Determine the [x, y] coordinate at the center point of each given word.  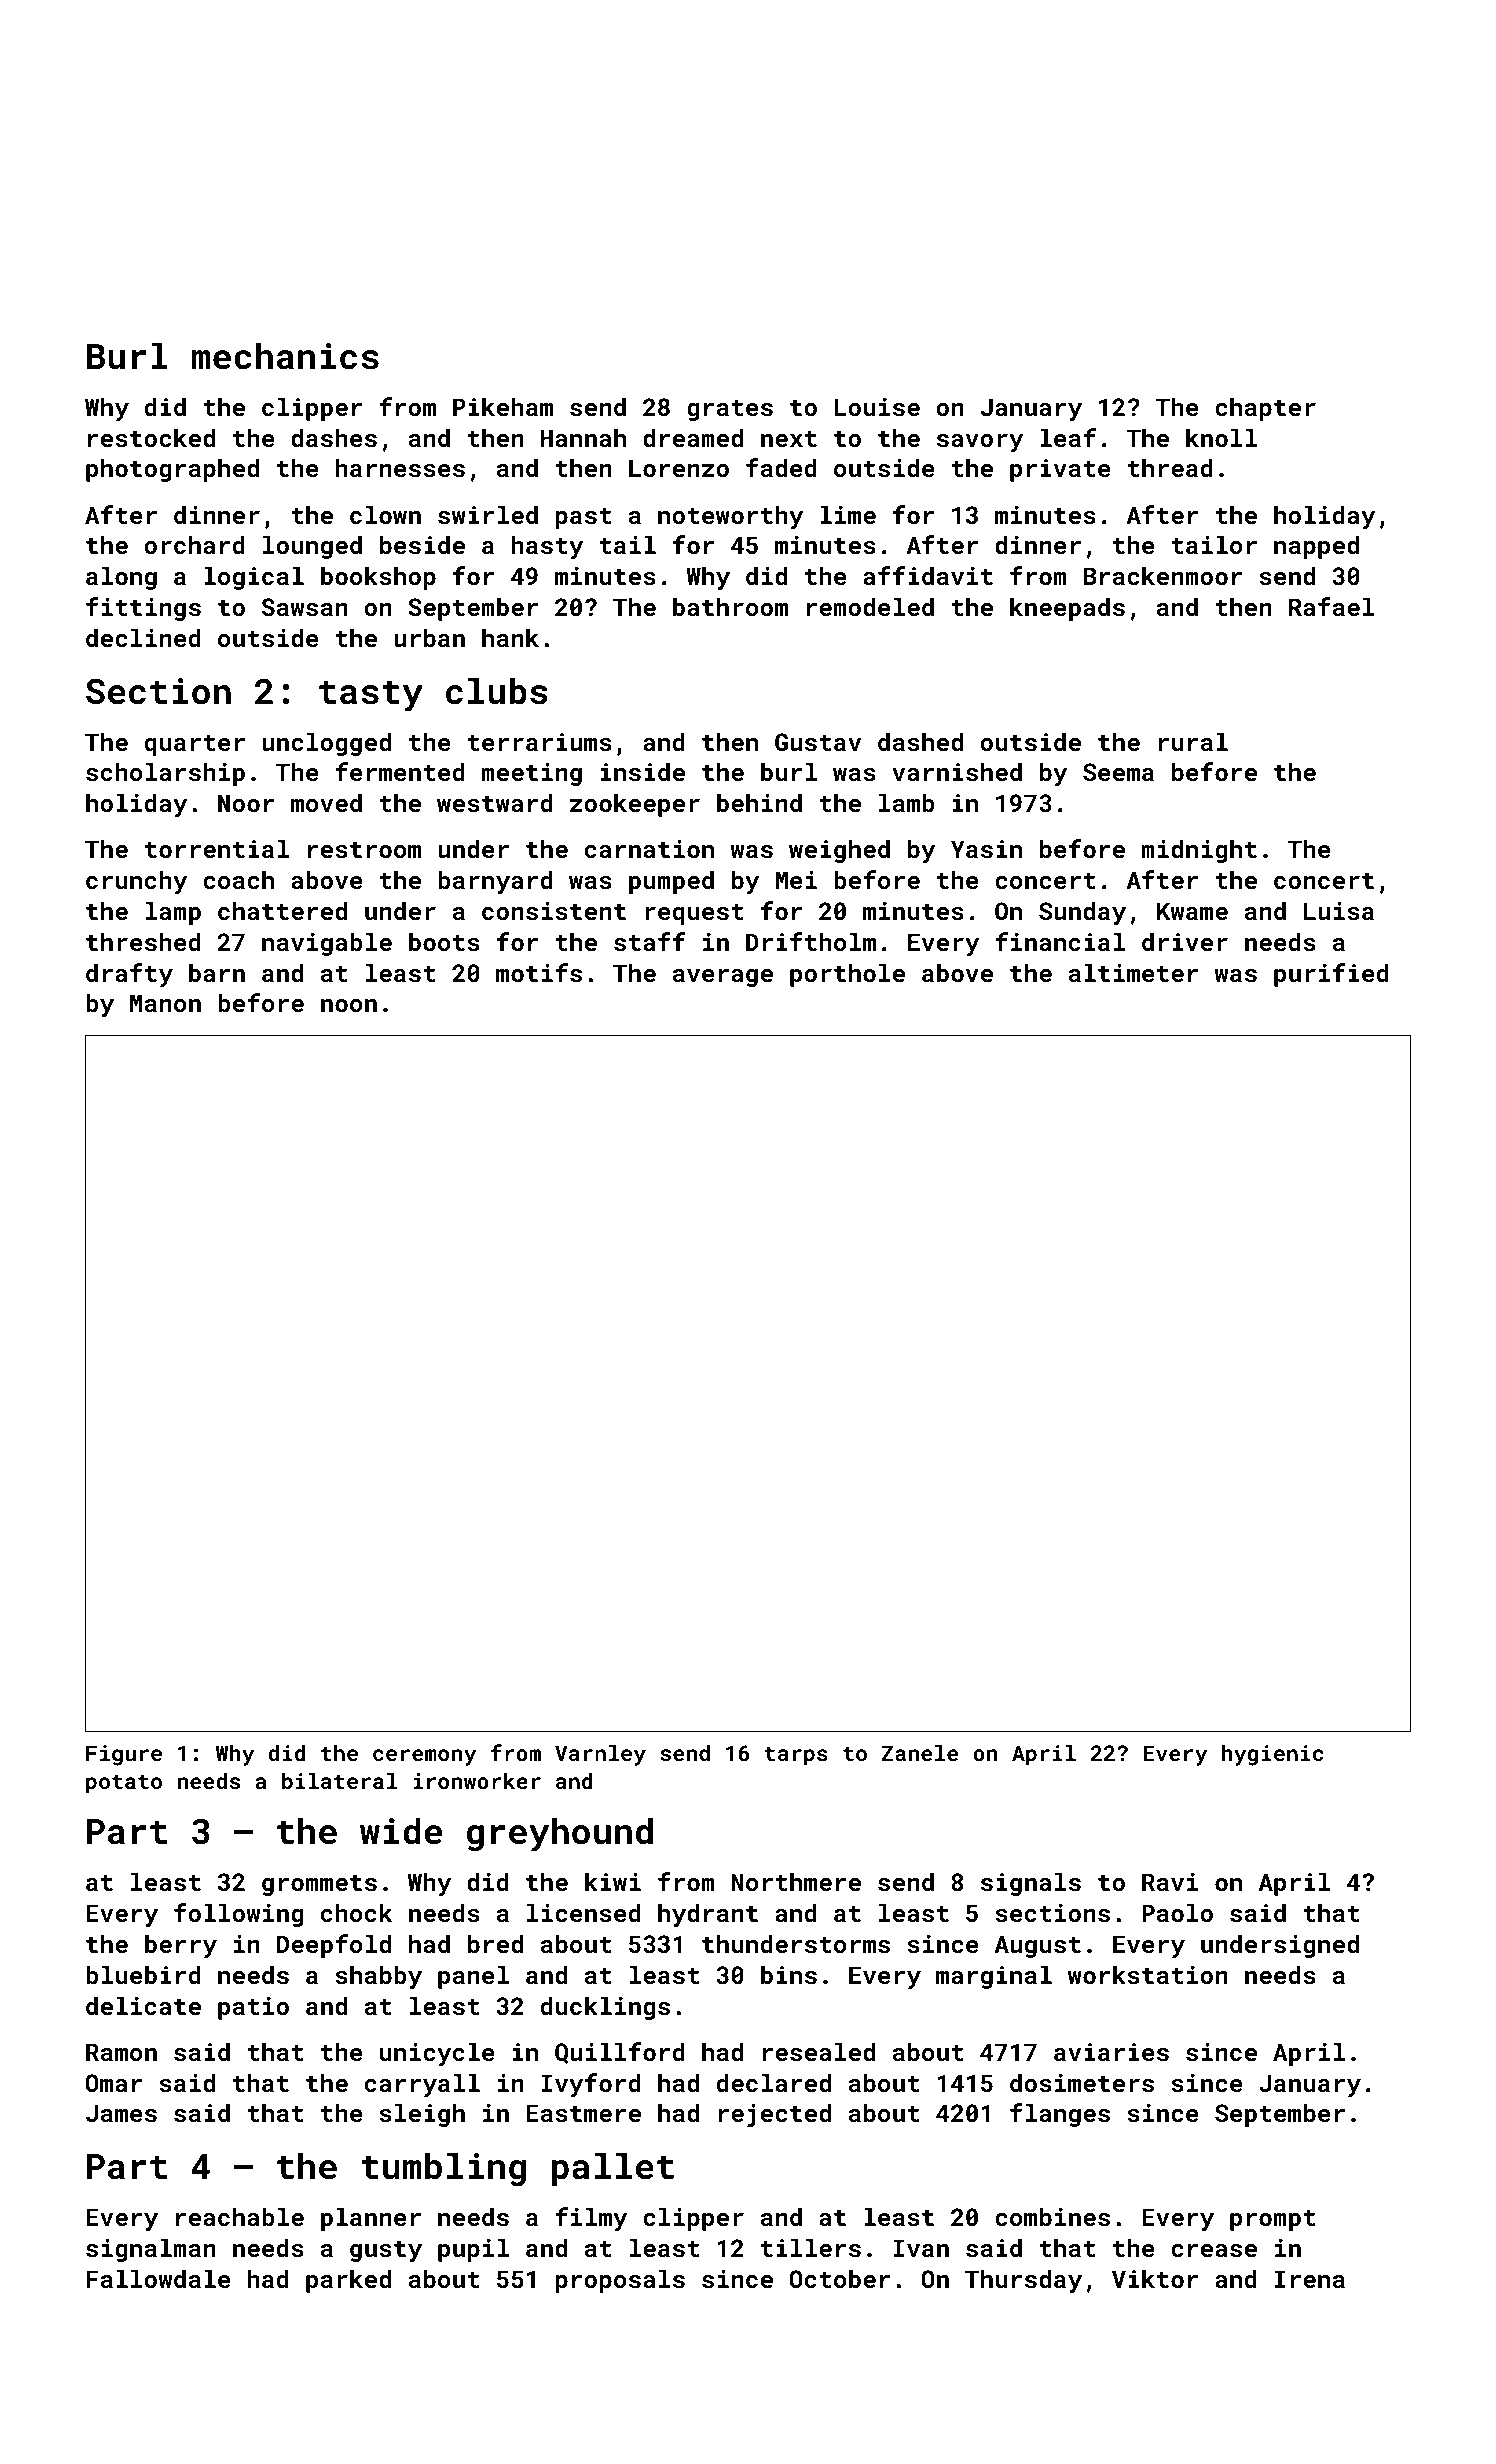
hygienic [1272, 1755]
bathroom [730, 606]
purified [1331, 975]
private [1060, 470]
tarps [796, 1756]
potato [124, 1784]
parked [348, 2281]
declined [143, 637]
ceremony [424, 1757]
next [789, 439]
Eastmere [583, 2113]
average [723, 978]
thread [1170, 467]
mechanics [285, 356]
